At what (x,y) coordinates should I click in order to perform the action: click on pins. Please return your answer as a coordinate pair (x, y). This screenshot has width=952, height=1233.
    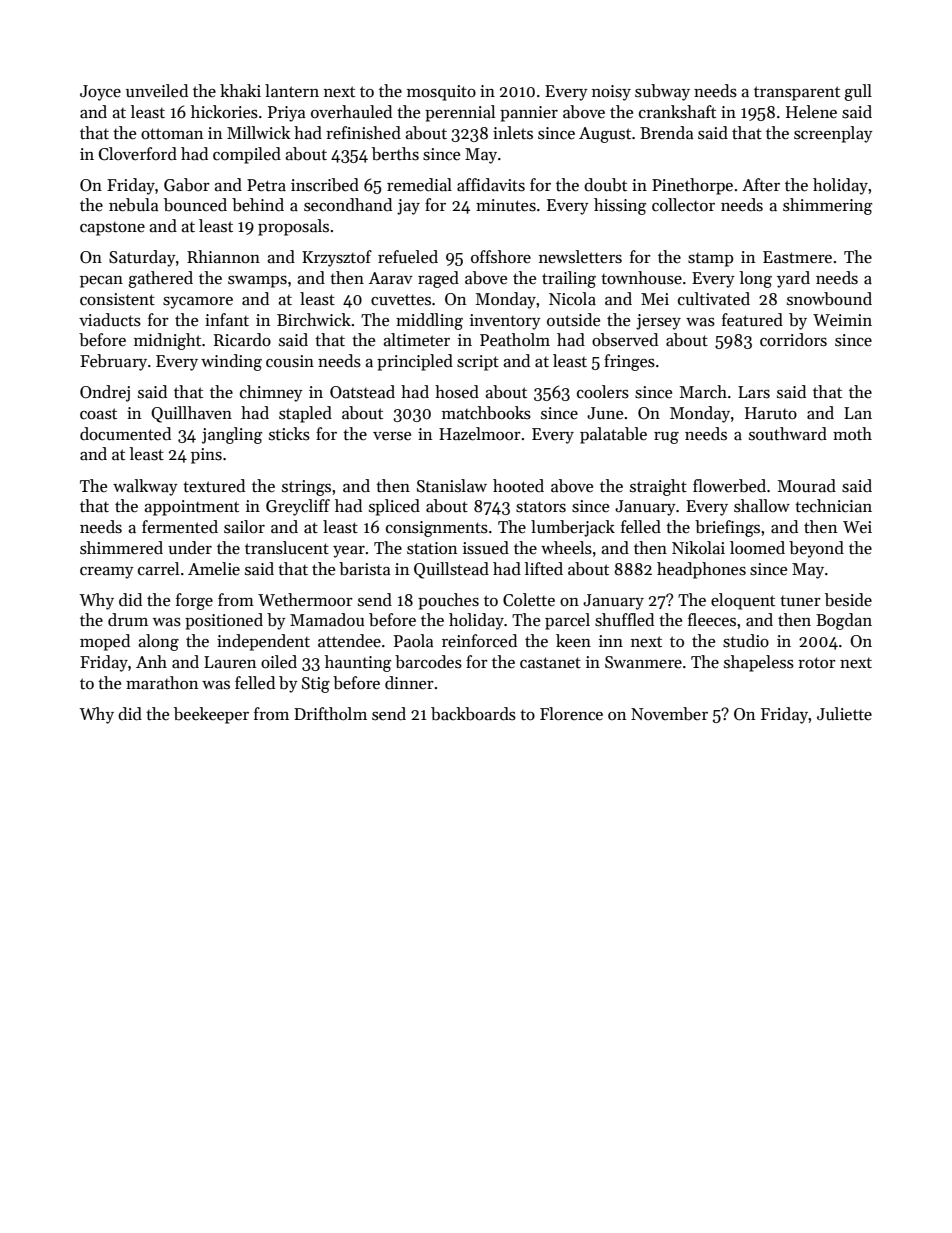
    Looking at the image, I should click on (206, 456).
